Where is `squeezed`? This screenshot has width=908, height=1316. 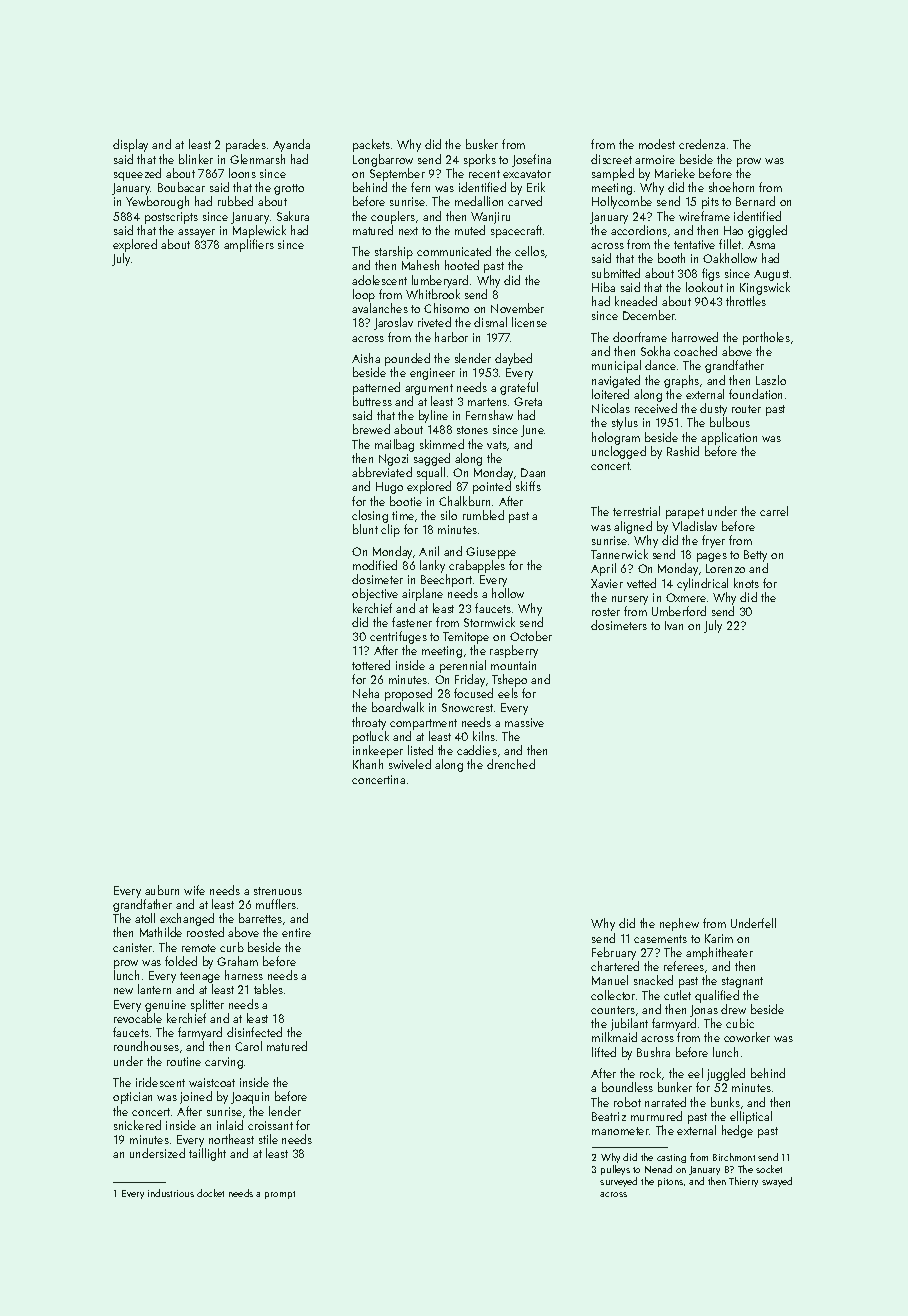 squeezed is located at coordinates (137, 174).
